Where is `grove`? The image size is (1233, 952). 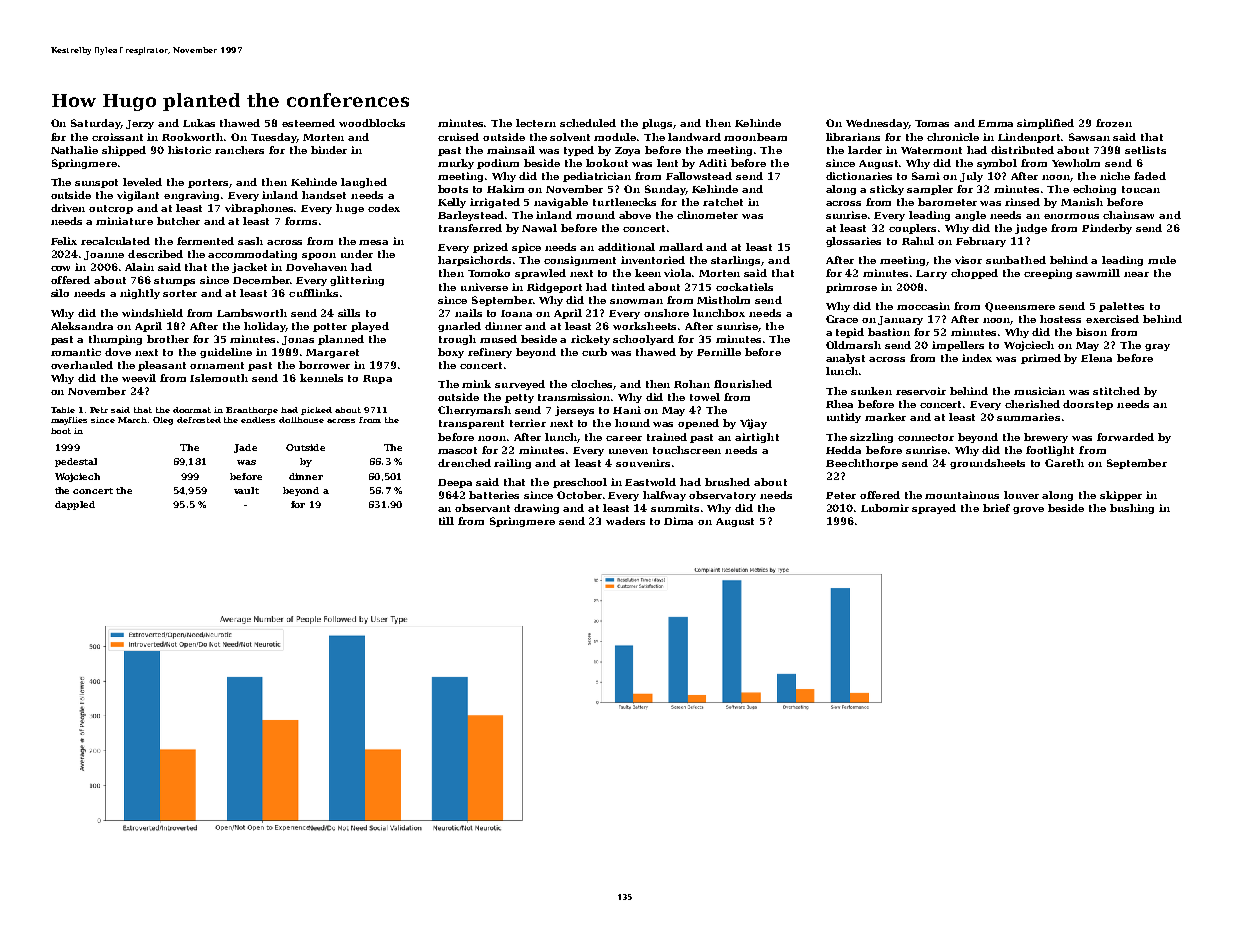
grove is located at coordinates (1028, 510).
